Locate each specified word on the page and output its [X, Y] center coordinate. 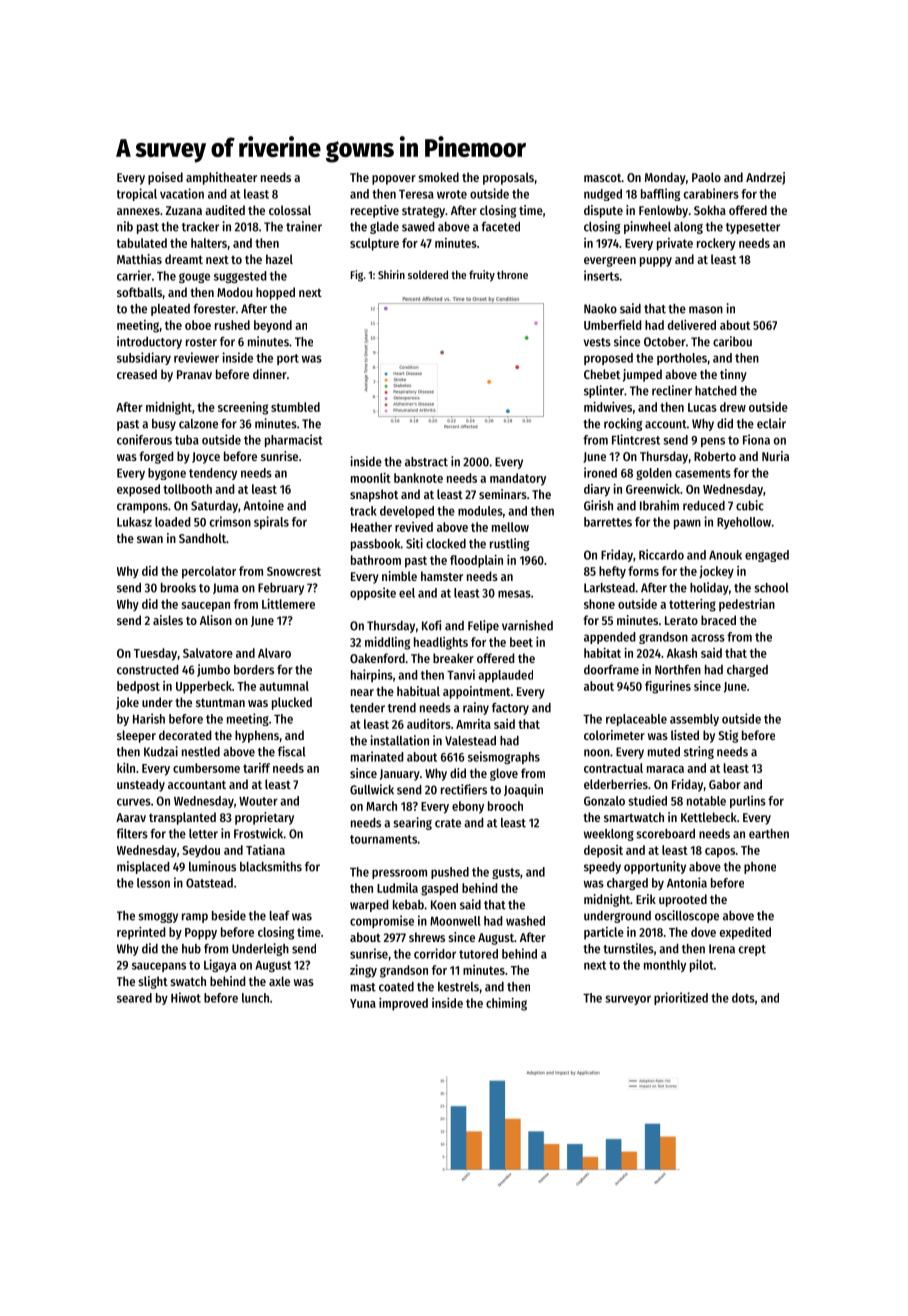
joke [127, 703]
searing [412, 823]
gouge [194, 278]
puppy [656, 262]
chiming [506, 1004]
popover [394, 180]
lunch [255, 998]
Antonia [687, 882]
